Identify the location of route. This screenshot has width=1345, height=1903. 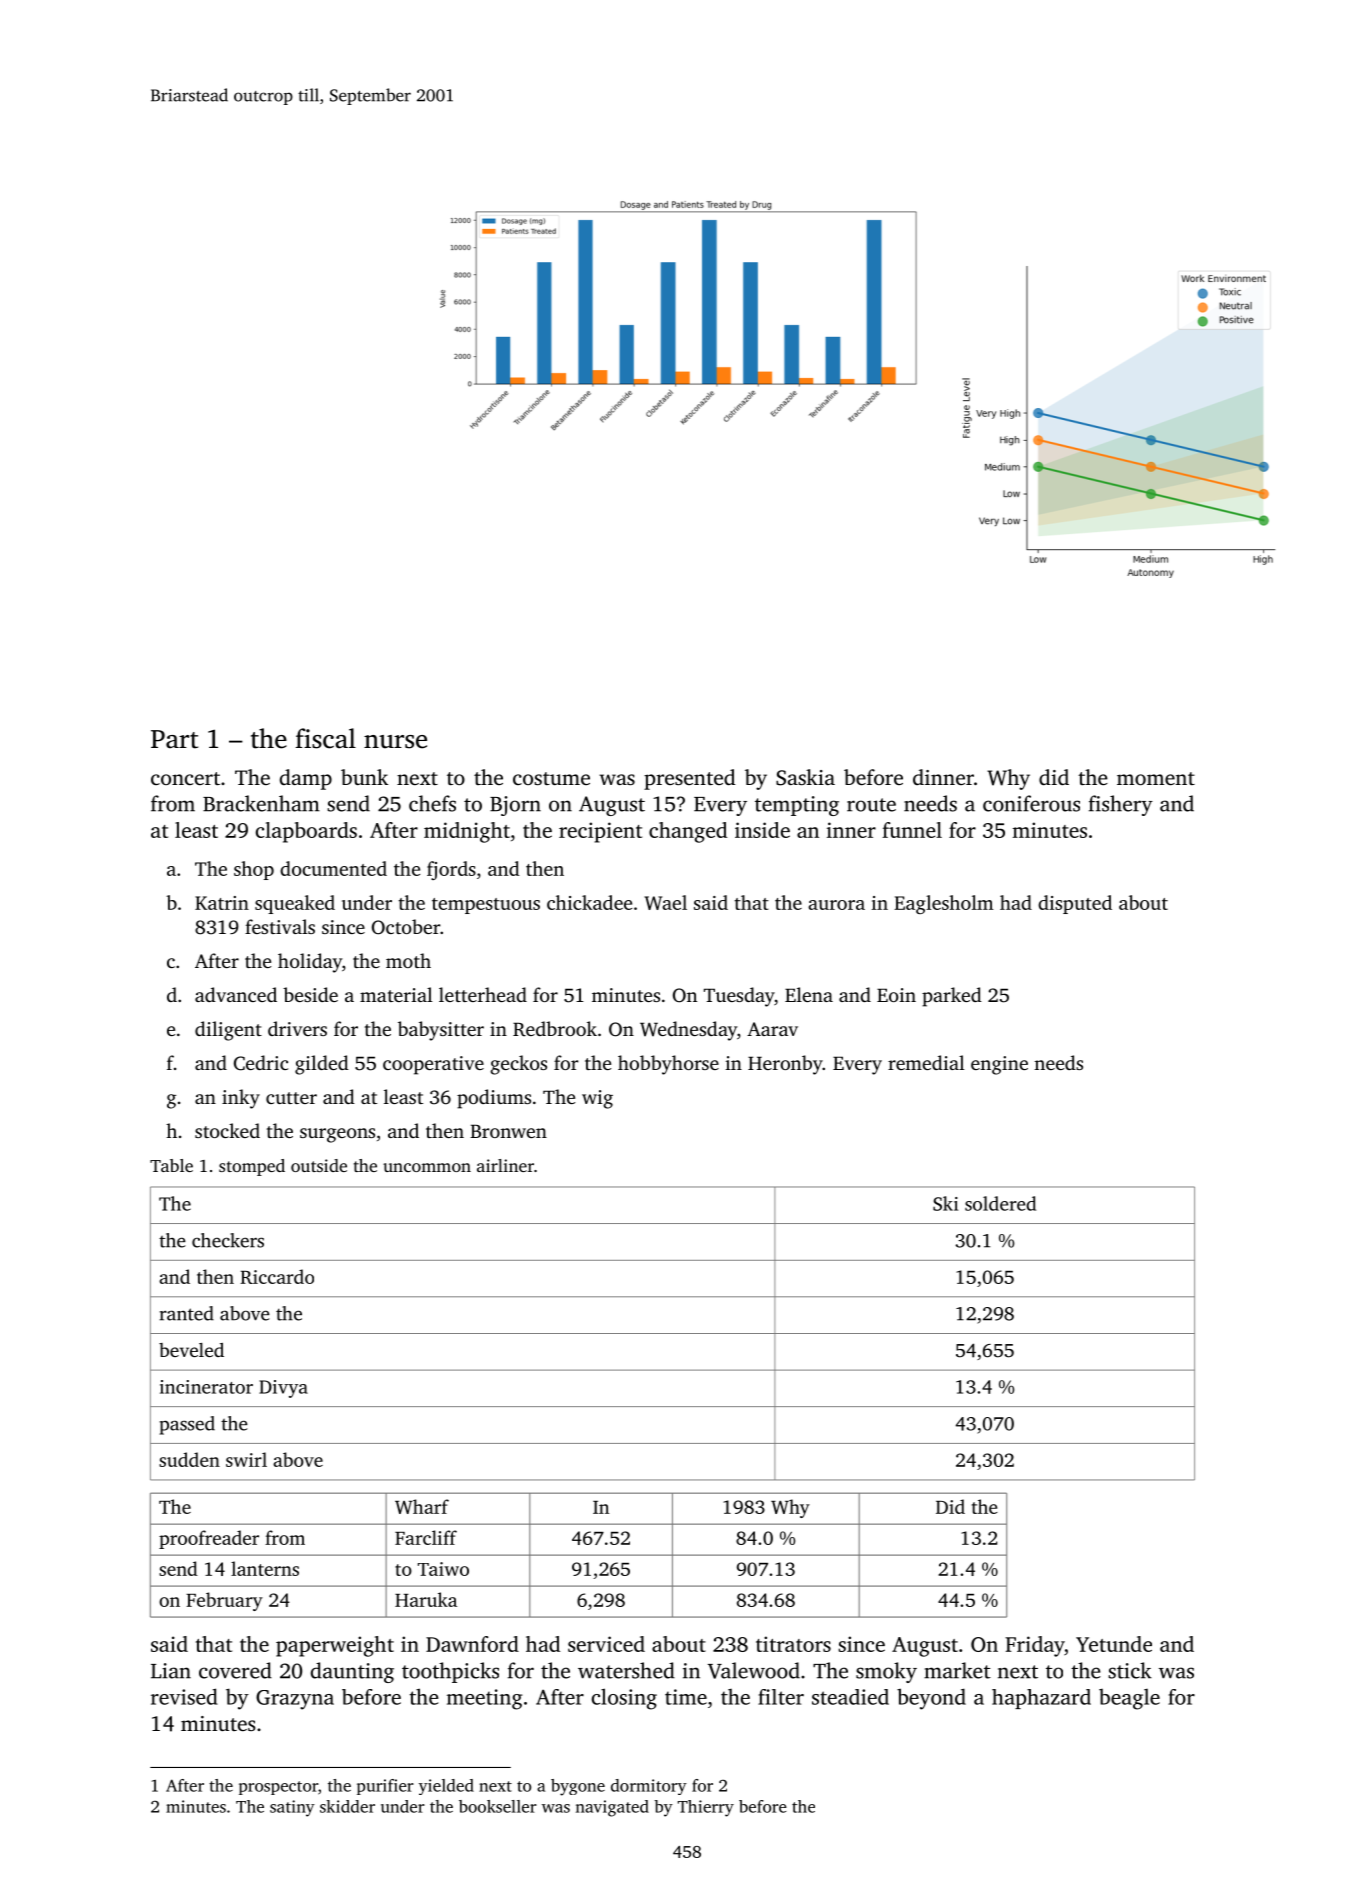
(871, 805).
